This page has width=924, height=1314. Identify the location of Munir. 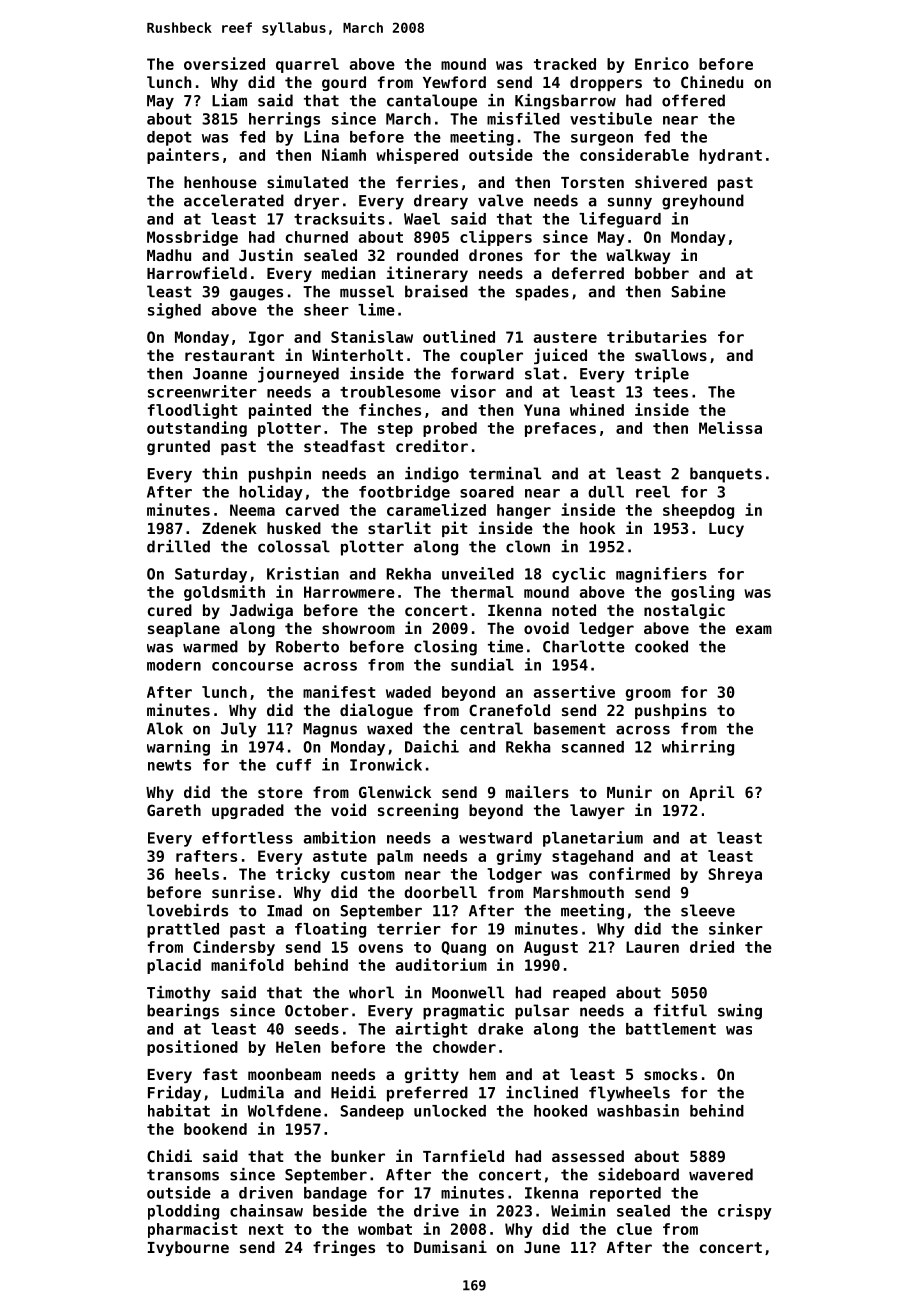
(629, 791).
